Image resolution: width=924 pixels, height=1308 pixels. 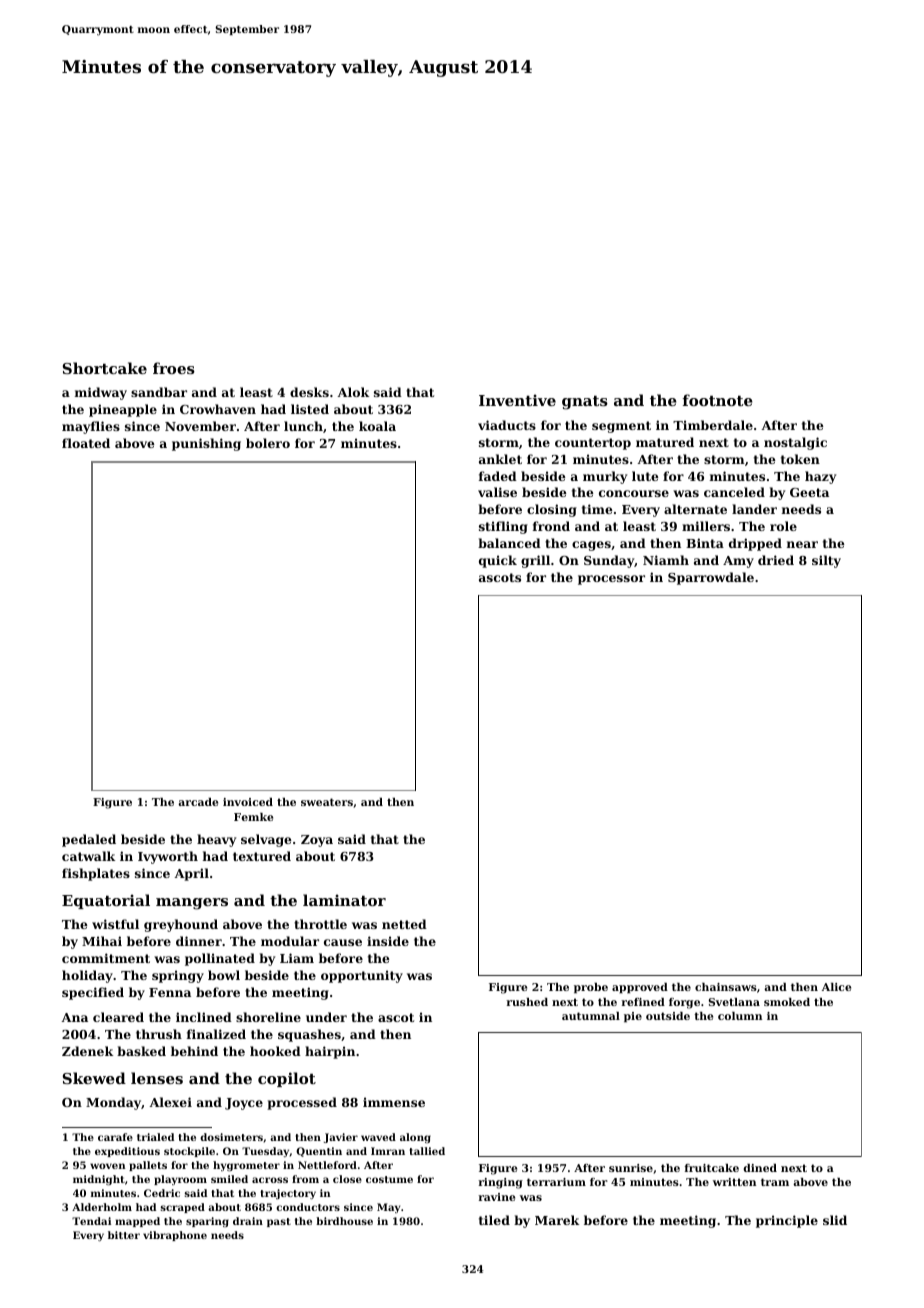 I want to click on hygrometer, so click(x=246, y=1166).
